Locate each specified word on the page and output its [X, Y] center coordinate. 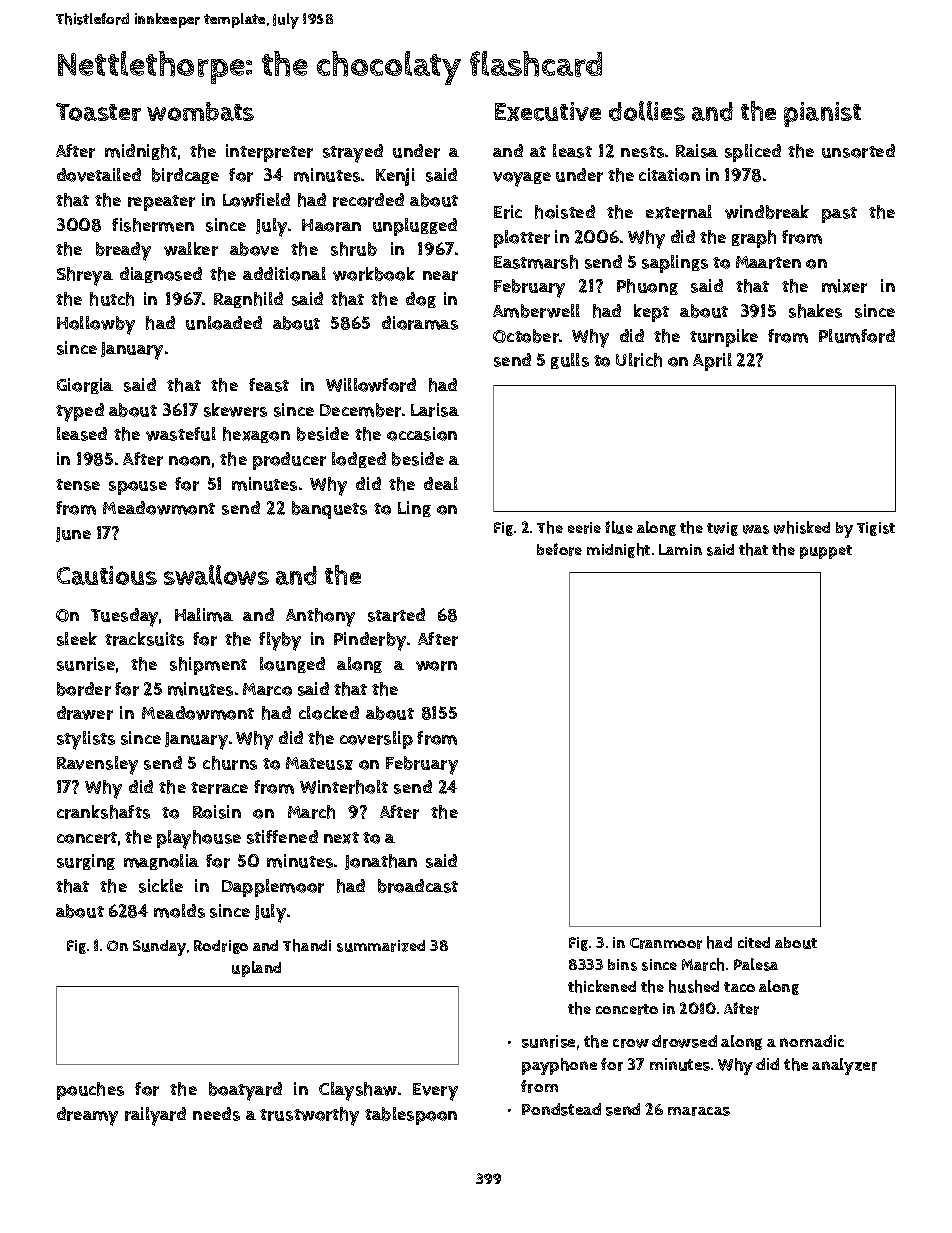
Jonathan [381, 862]
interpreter [269, 153]
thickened [602, 986]
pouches [90, 1091]
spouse [138, 488]
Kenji [395, 177]
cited [754, 942]
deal [441, 483]
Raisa [697, 151]
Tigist [876, 529]
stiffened [282, 837]
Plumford [857, 336]
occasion [422, 434]
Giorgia [85, 386]
